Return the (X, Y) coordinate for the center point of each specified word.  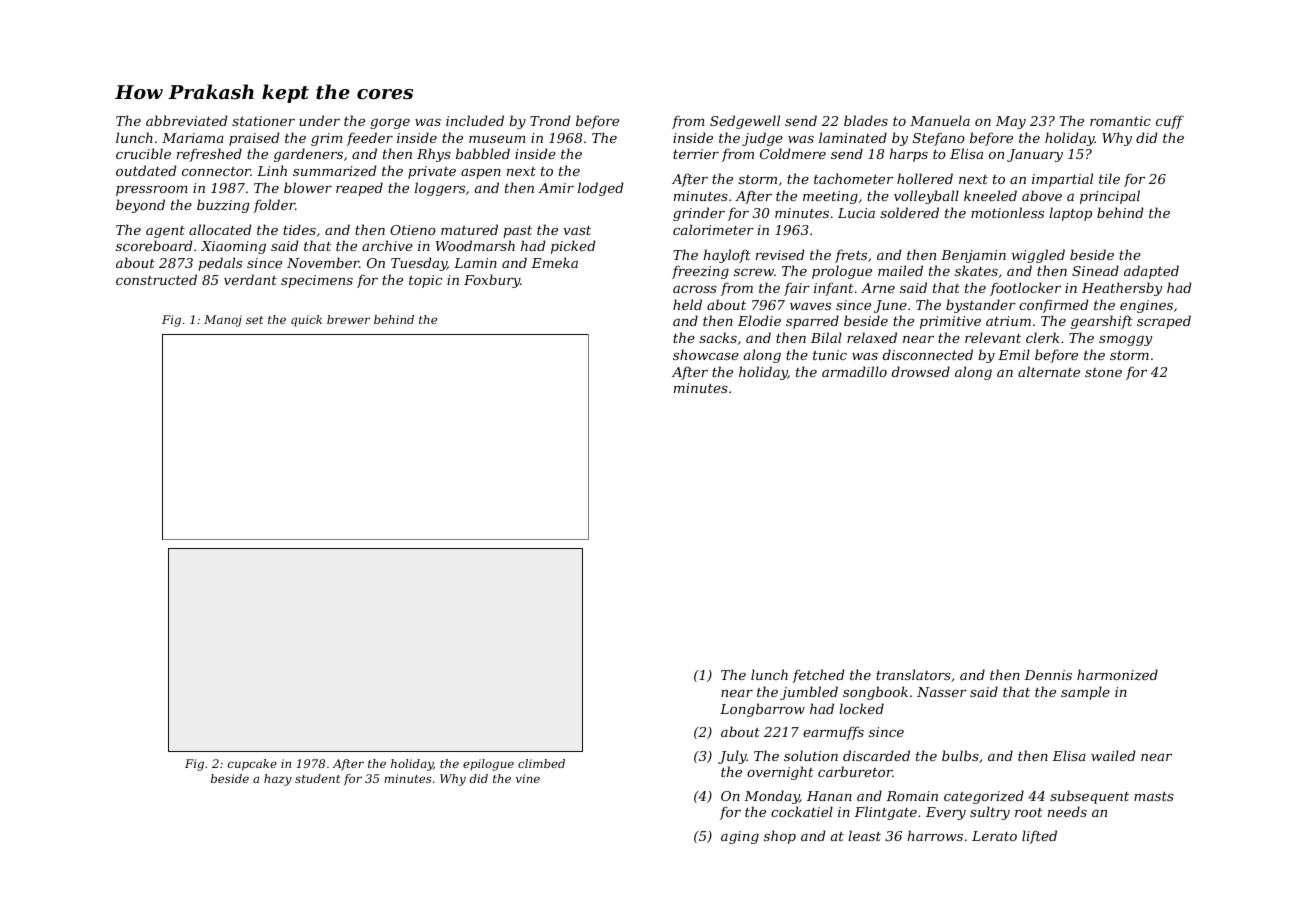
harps (909, 155)
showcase (706, 354)
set (254, 320)
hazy (278, 780)
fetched (818, 676)
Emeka (554, 262)
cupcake (252, 765)
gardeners (308, 155)
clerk (1043, 337)
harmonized (1117, 675)
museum (497, 139)
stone (1103, 372)
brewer (348, 319)
